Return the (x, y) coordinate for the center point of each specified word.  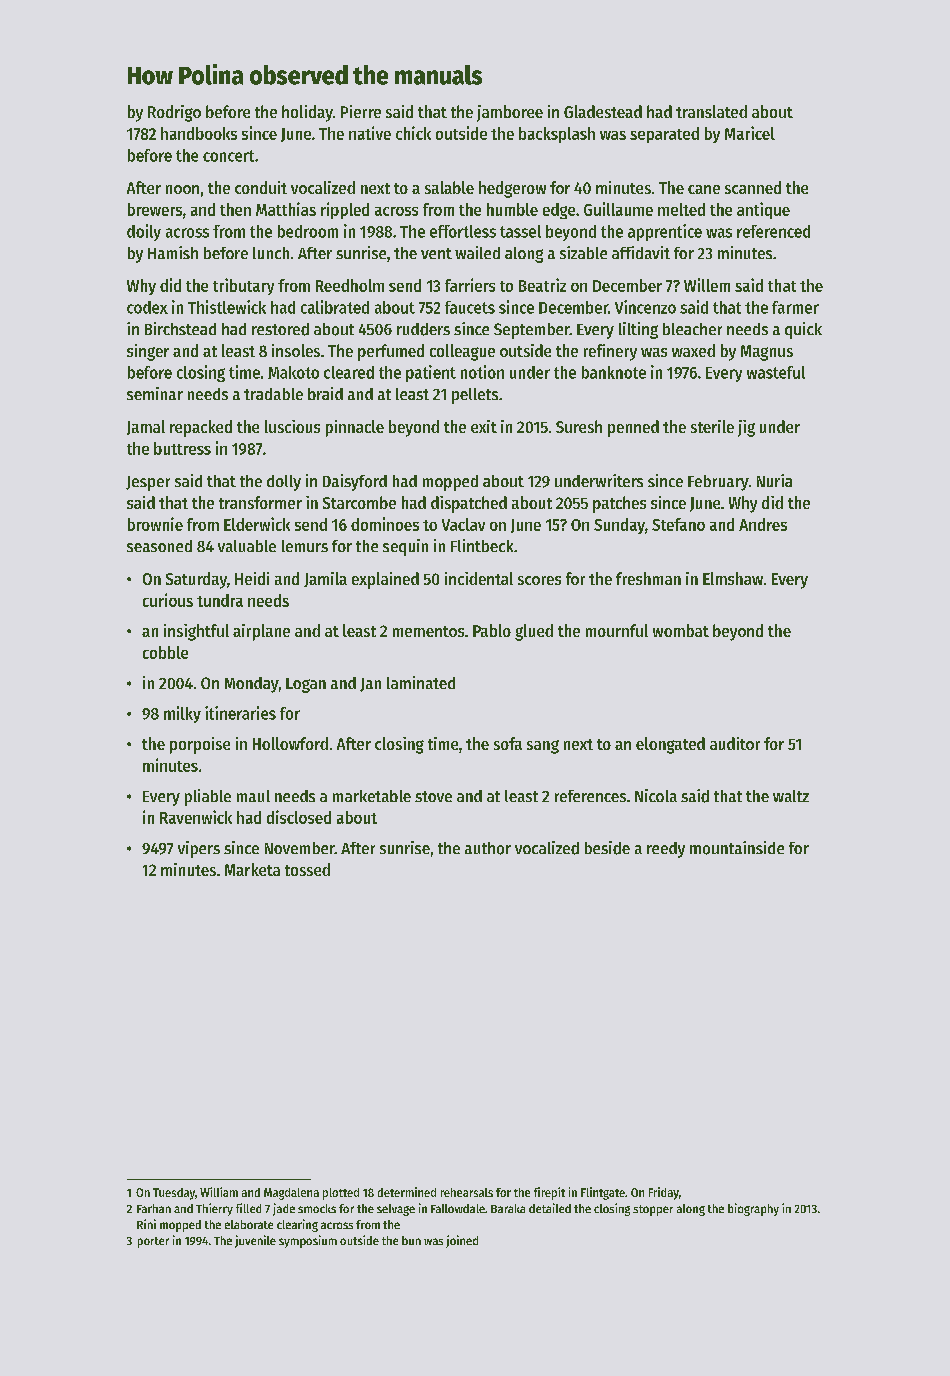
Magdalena (291, 1194)
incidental (479, 578)
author (488, 848)
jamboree (510, 113)
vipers (199, 849)
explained (385, 580)
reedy (666, 850)
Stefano (678, 524)
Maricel (750, 133)
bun (411, 1240)
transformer (260, 502)
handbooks (199, 133)
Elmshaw (733, 578)
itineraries (240, 713)
